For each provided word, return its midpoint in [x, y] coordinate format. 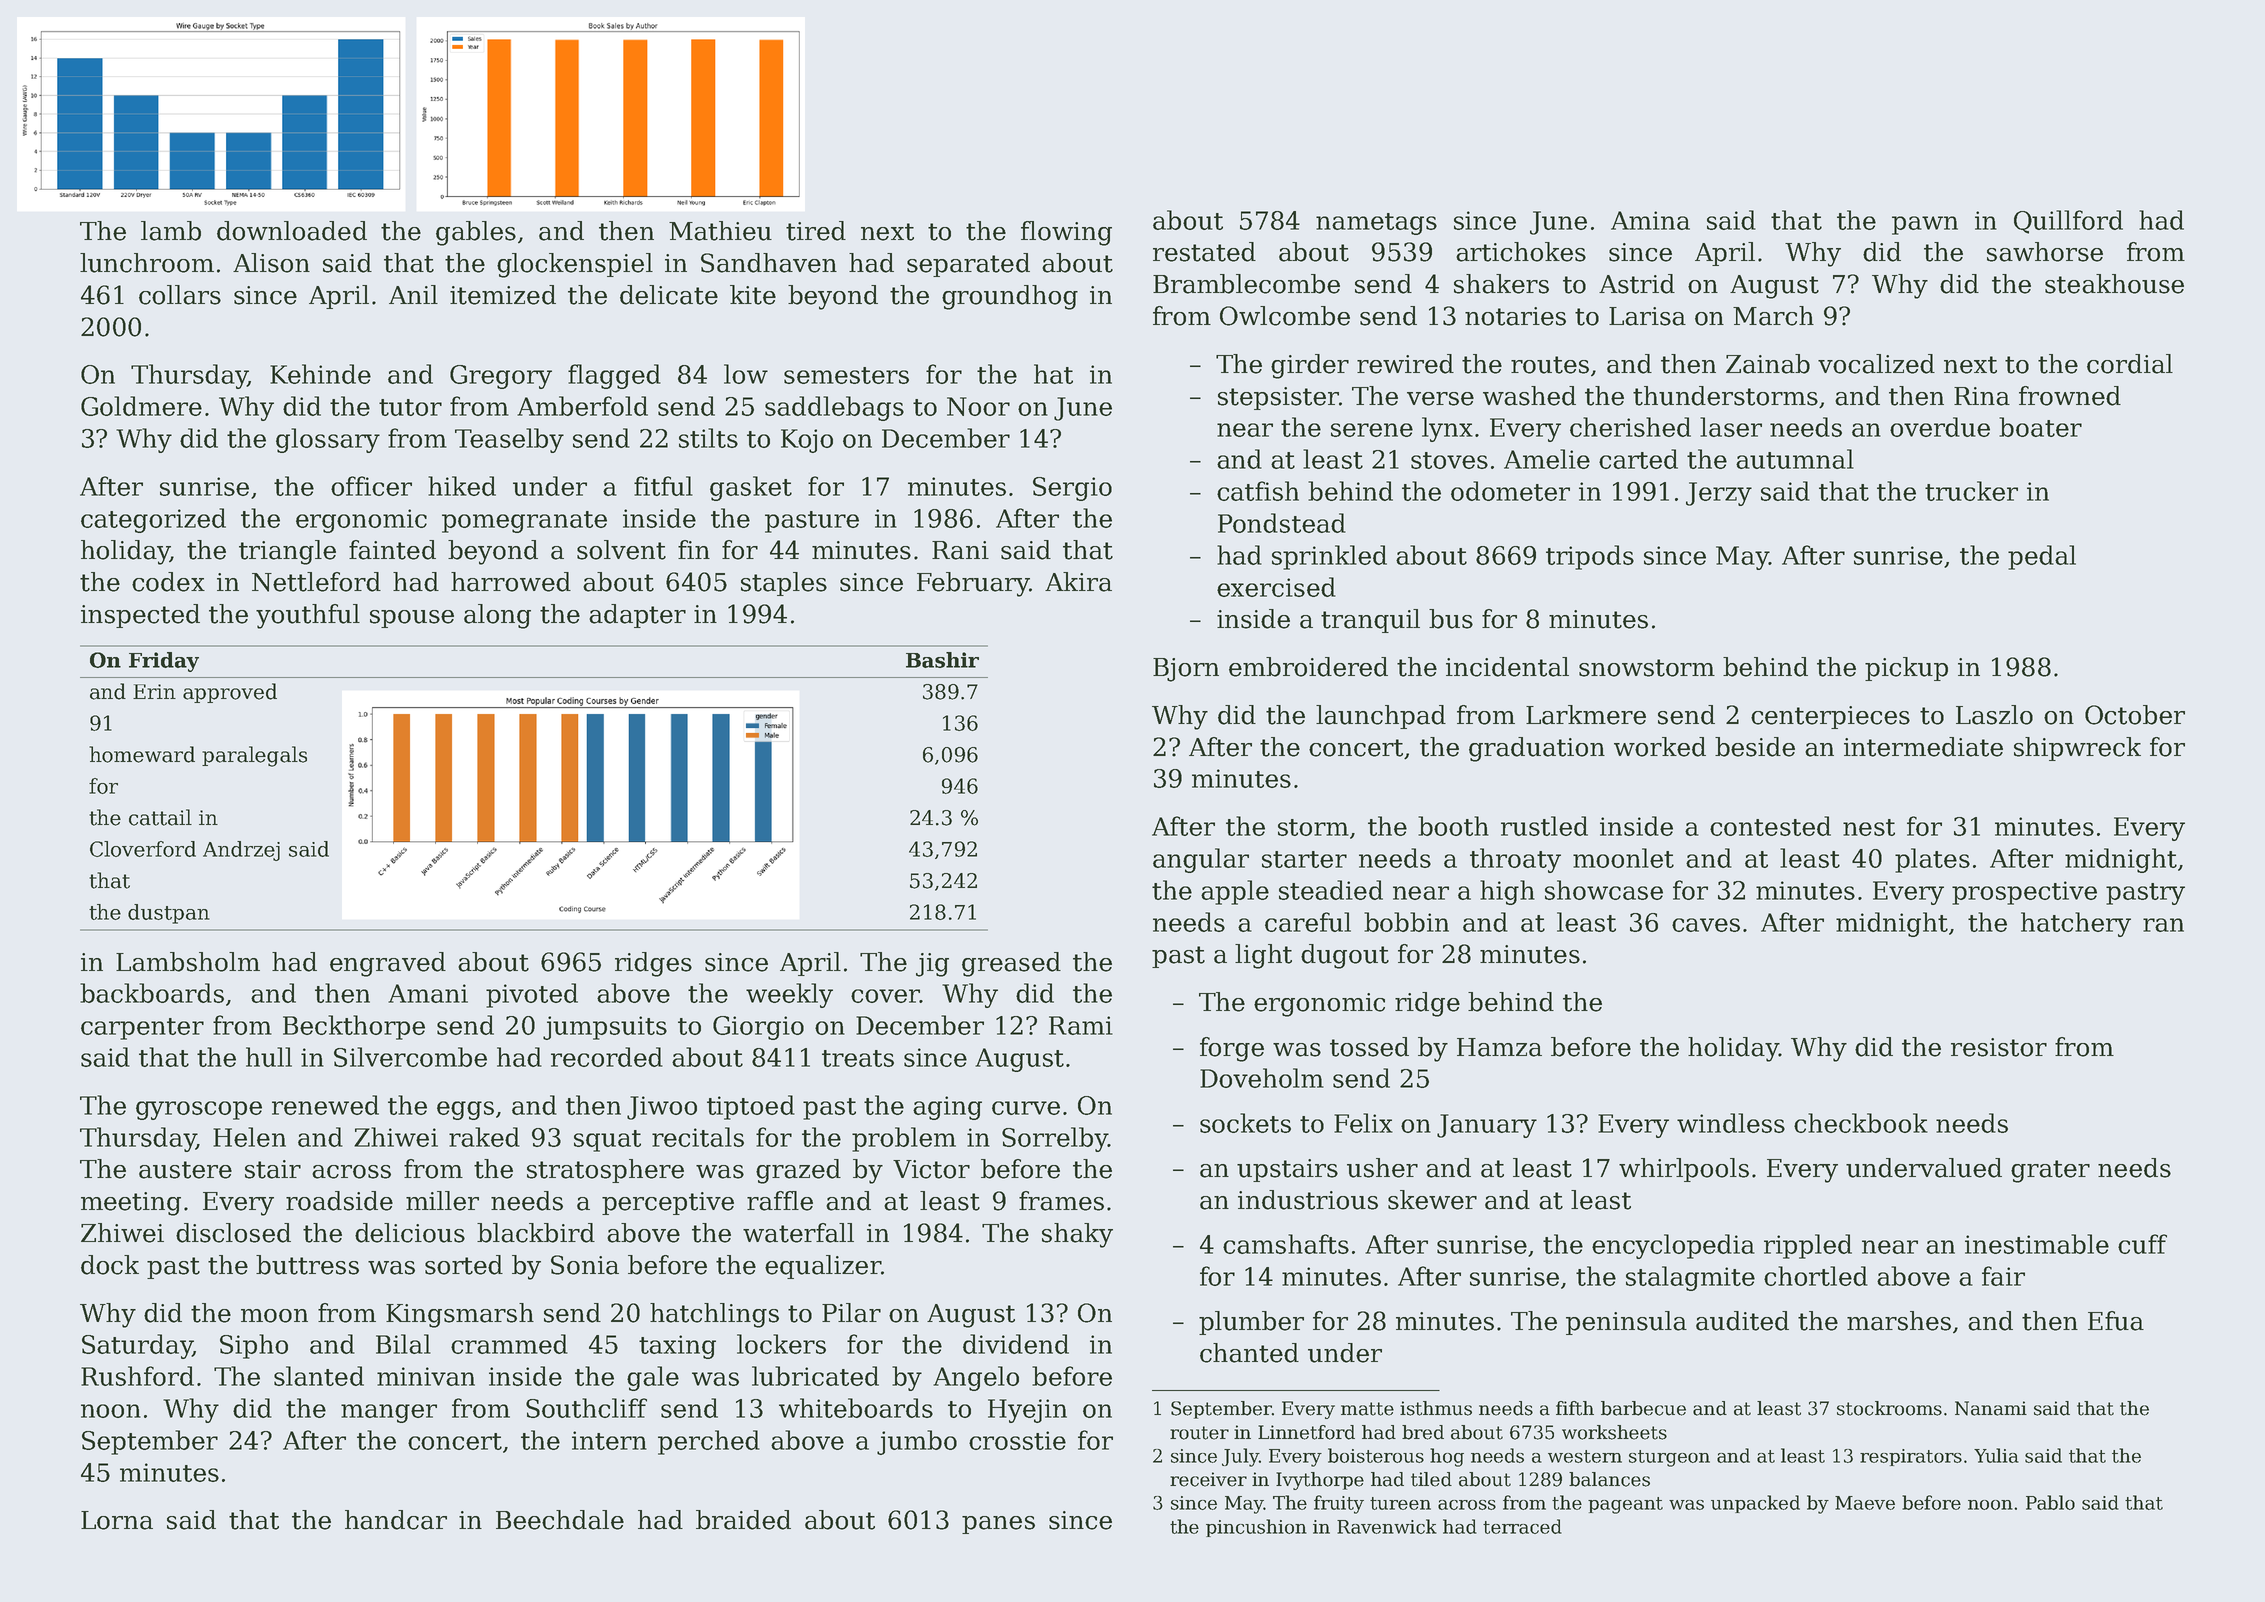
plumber [1251, 1323]
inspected [140, 616]
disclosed [233, 1233]
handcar [396, 1520]
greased [1011, 964]
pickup [1906, 669]
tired [816, 231]
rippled [1808, 1246]
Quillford [2068, 222]
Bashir [942, 660]
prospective [2024, 893]
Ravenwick [1387, 1526]
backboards [152, 993]
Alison [271, 263]
